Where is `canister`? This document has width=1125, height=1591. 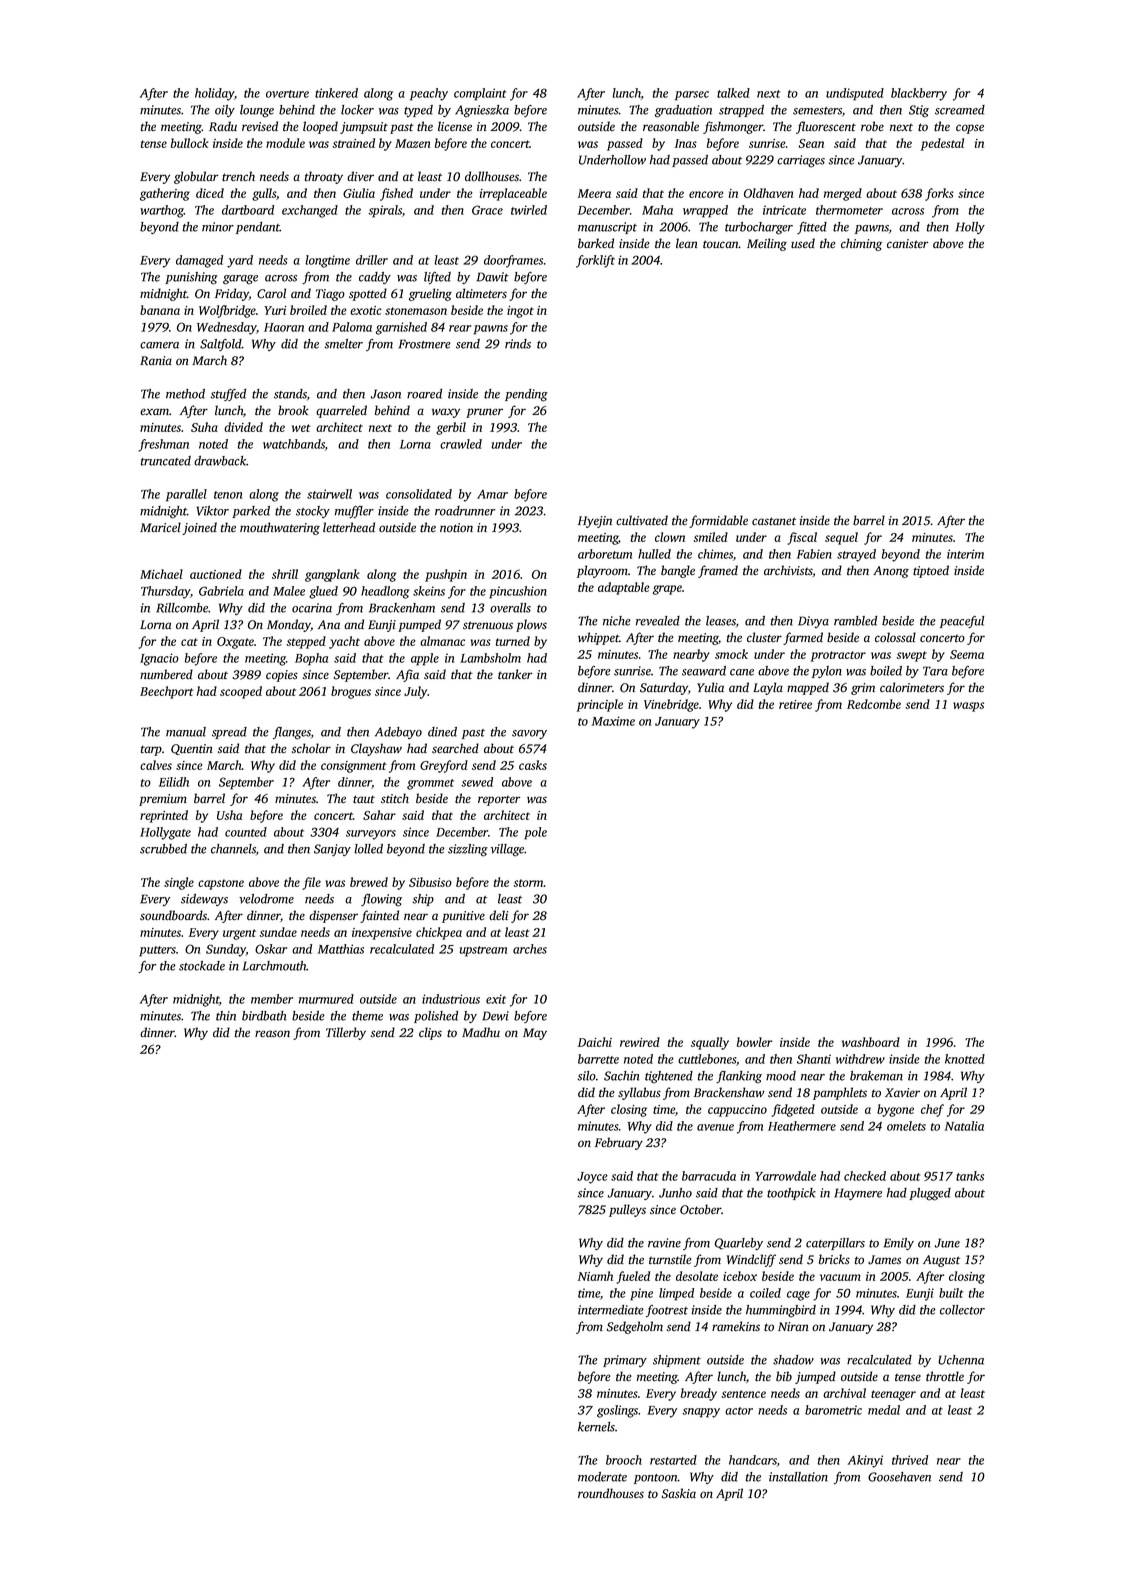 canister is located at coordinates (907, 244).
